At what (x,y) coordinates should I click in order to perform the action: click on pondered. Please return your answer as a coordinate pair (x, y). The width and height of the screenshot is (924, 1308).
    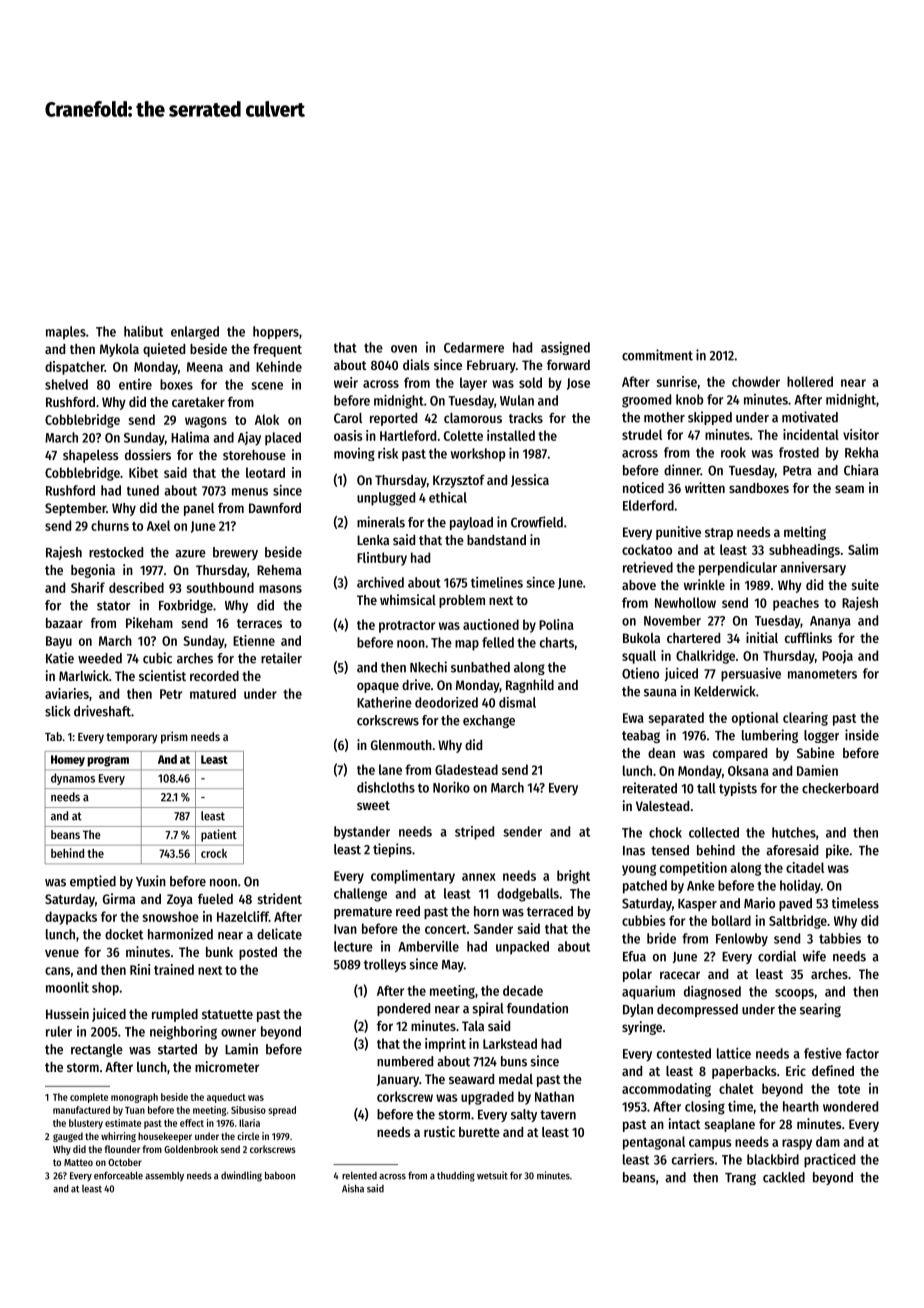
    Looking at the image, I should click on (403, 1009).
